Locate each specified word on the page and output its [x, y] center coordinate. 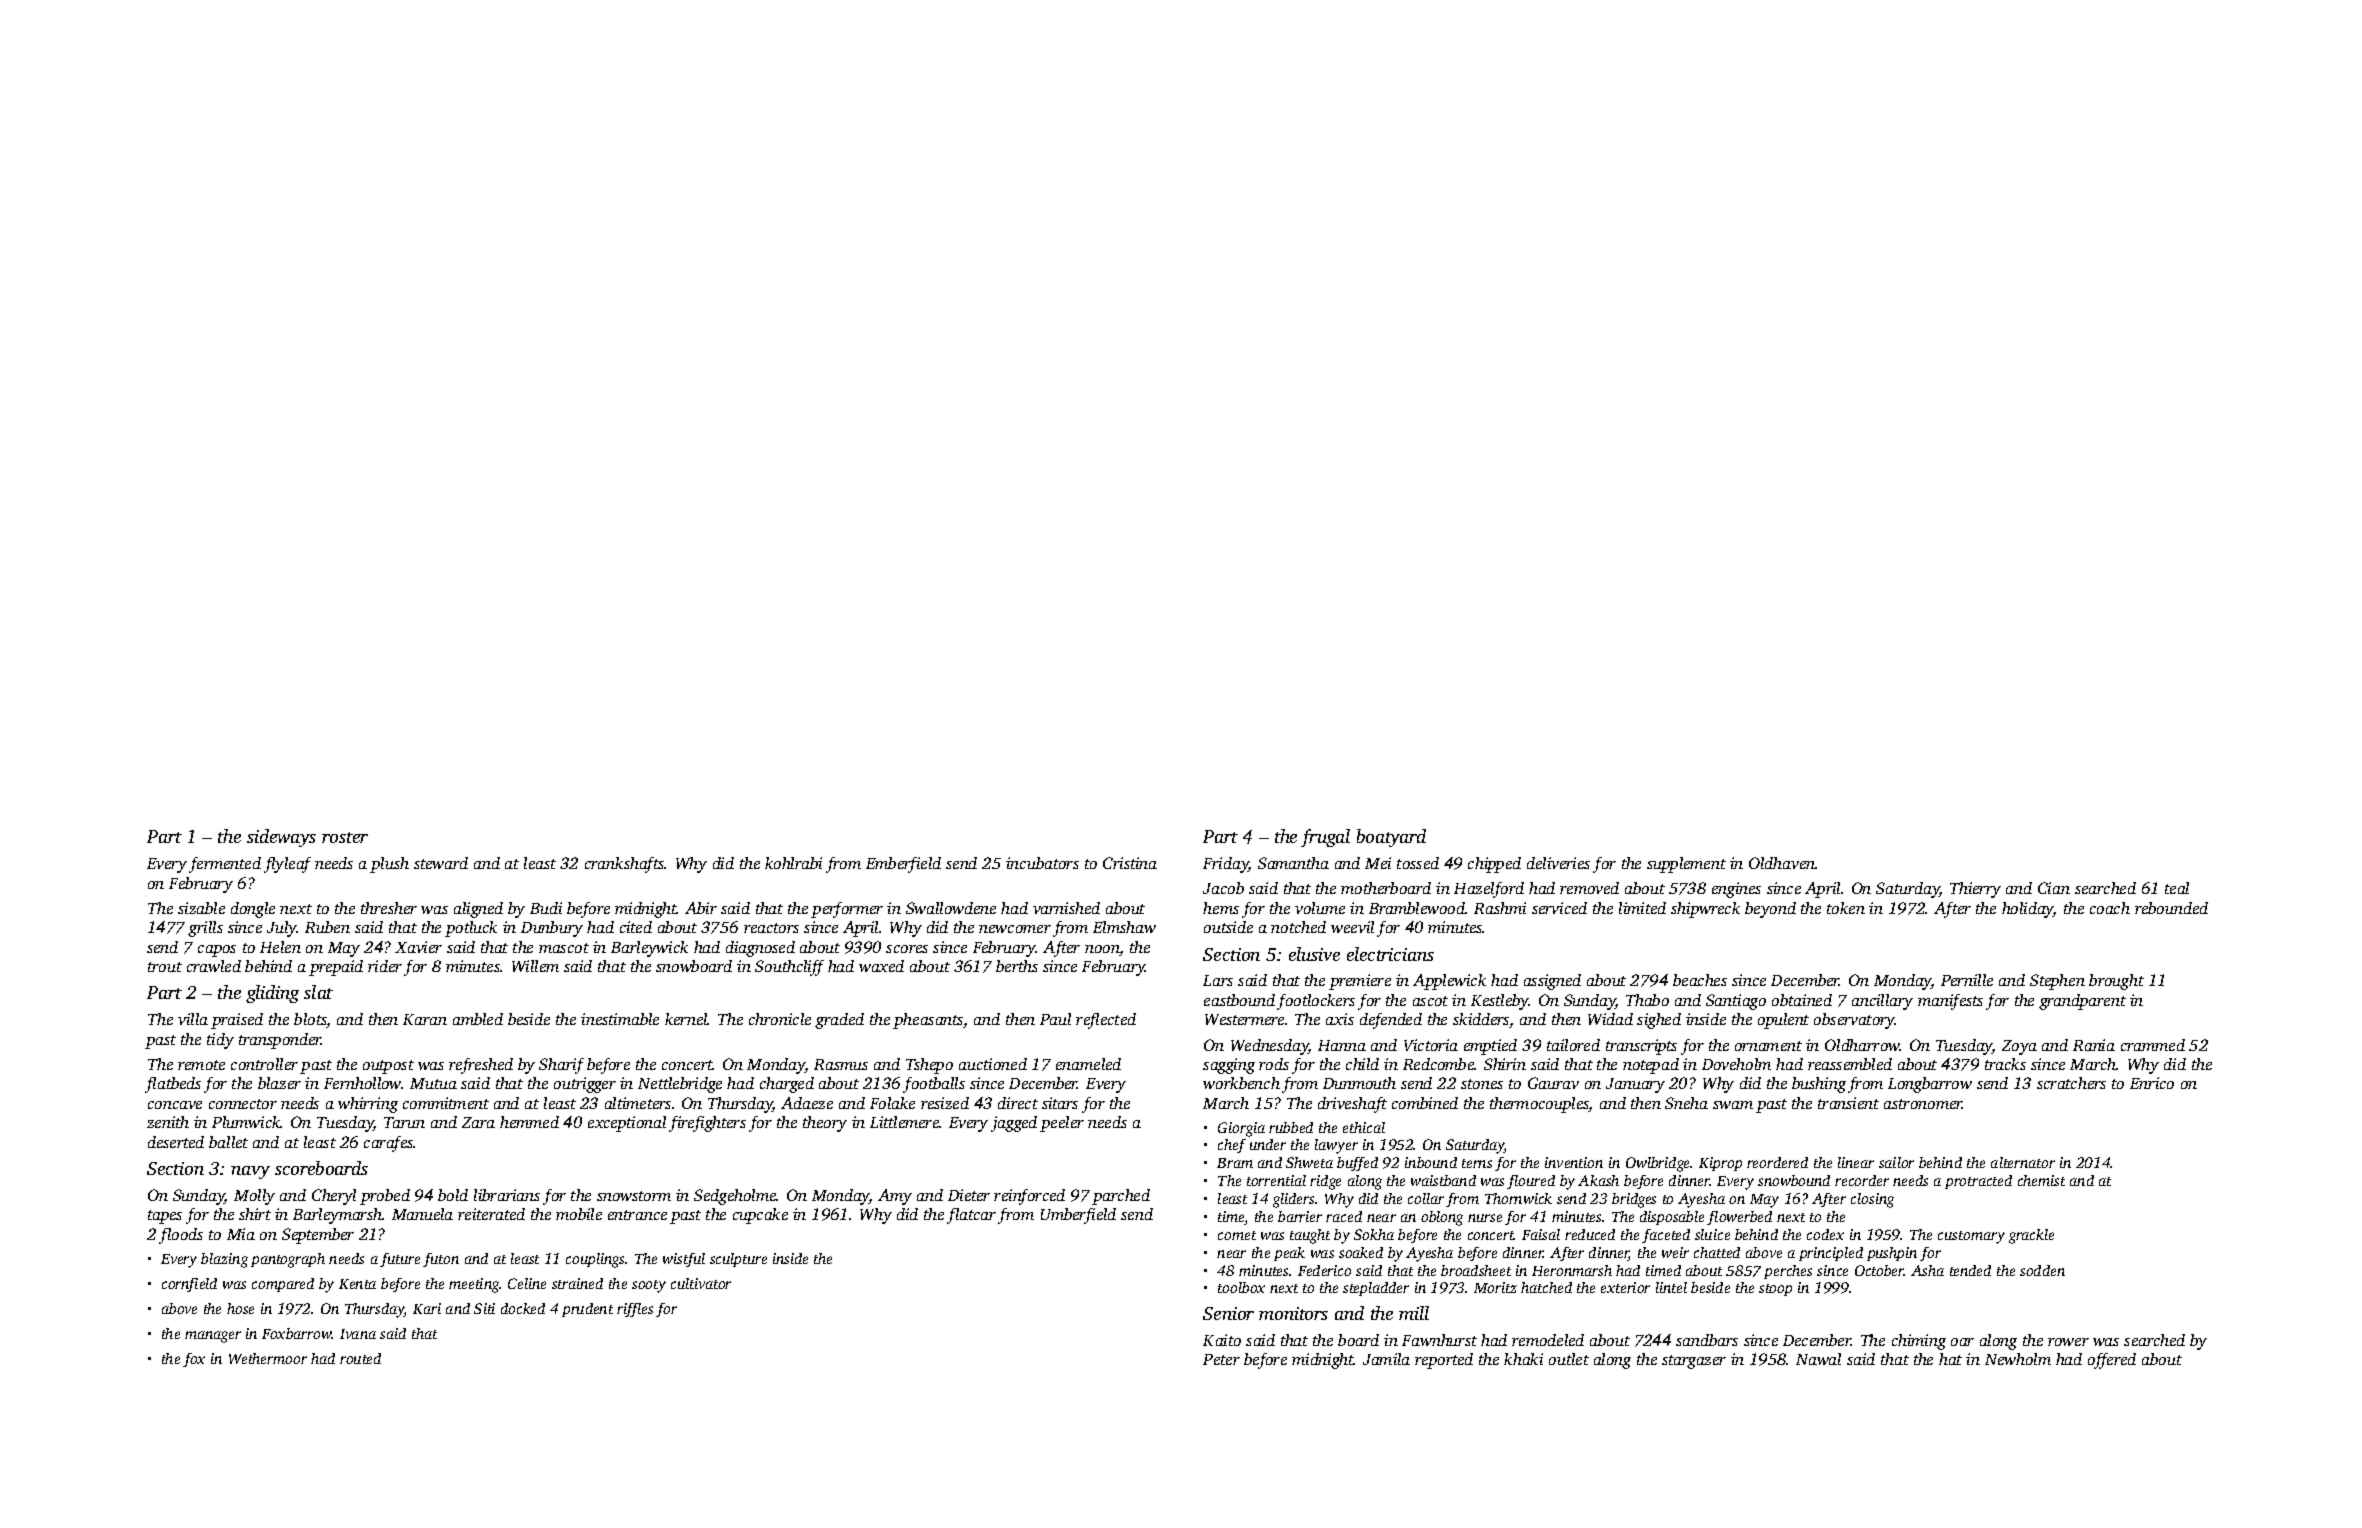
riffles [635, 1310]
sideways [281, 838]
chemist [2041, 1180]
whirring [368, 1105]
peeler [1062, 1124]
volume [1320, 908]
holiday [2028, 910]
